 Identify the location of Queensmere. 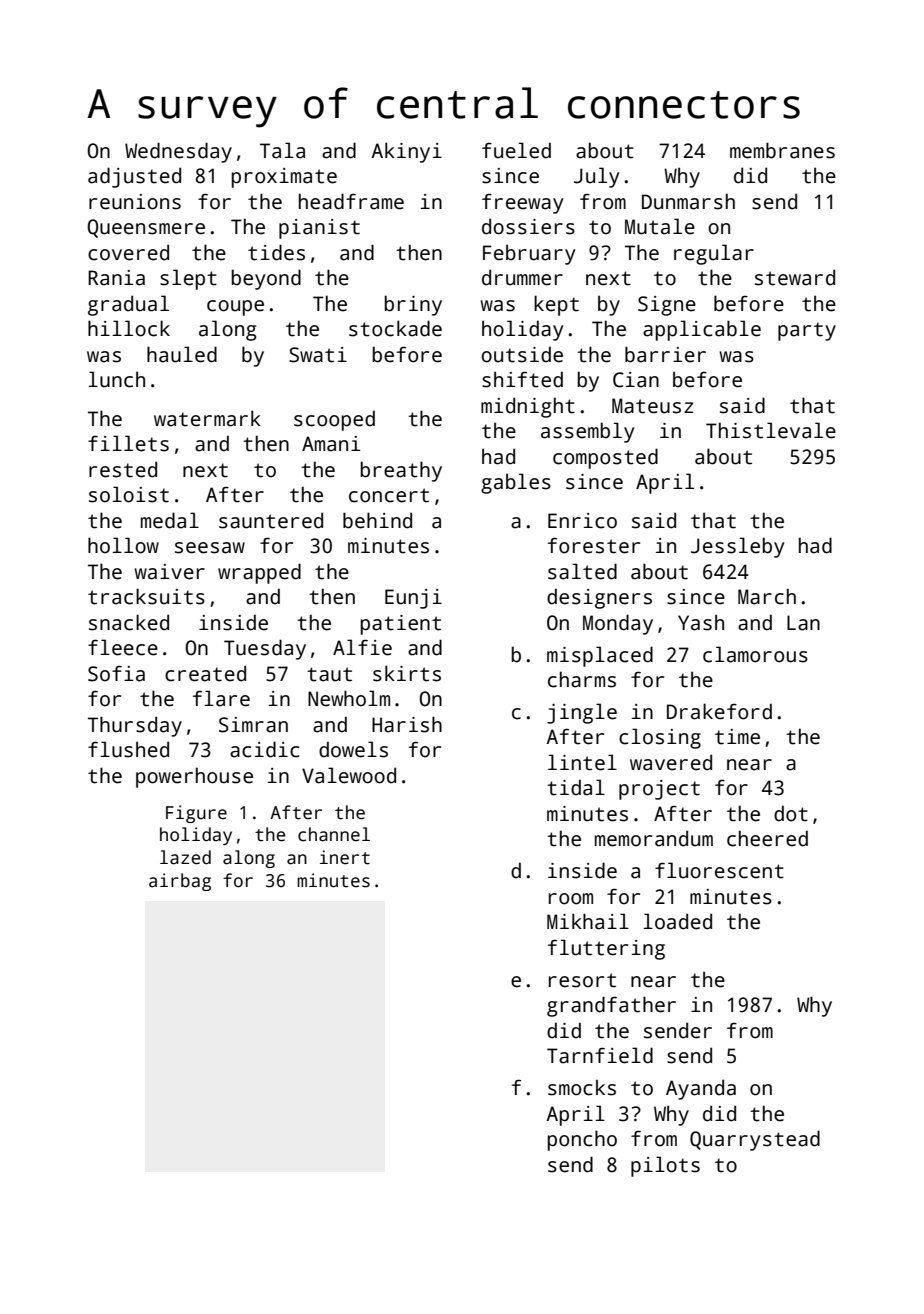
(146, 228).
